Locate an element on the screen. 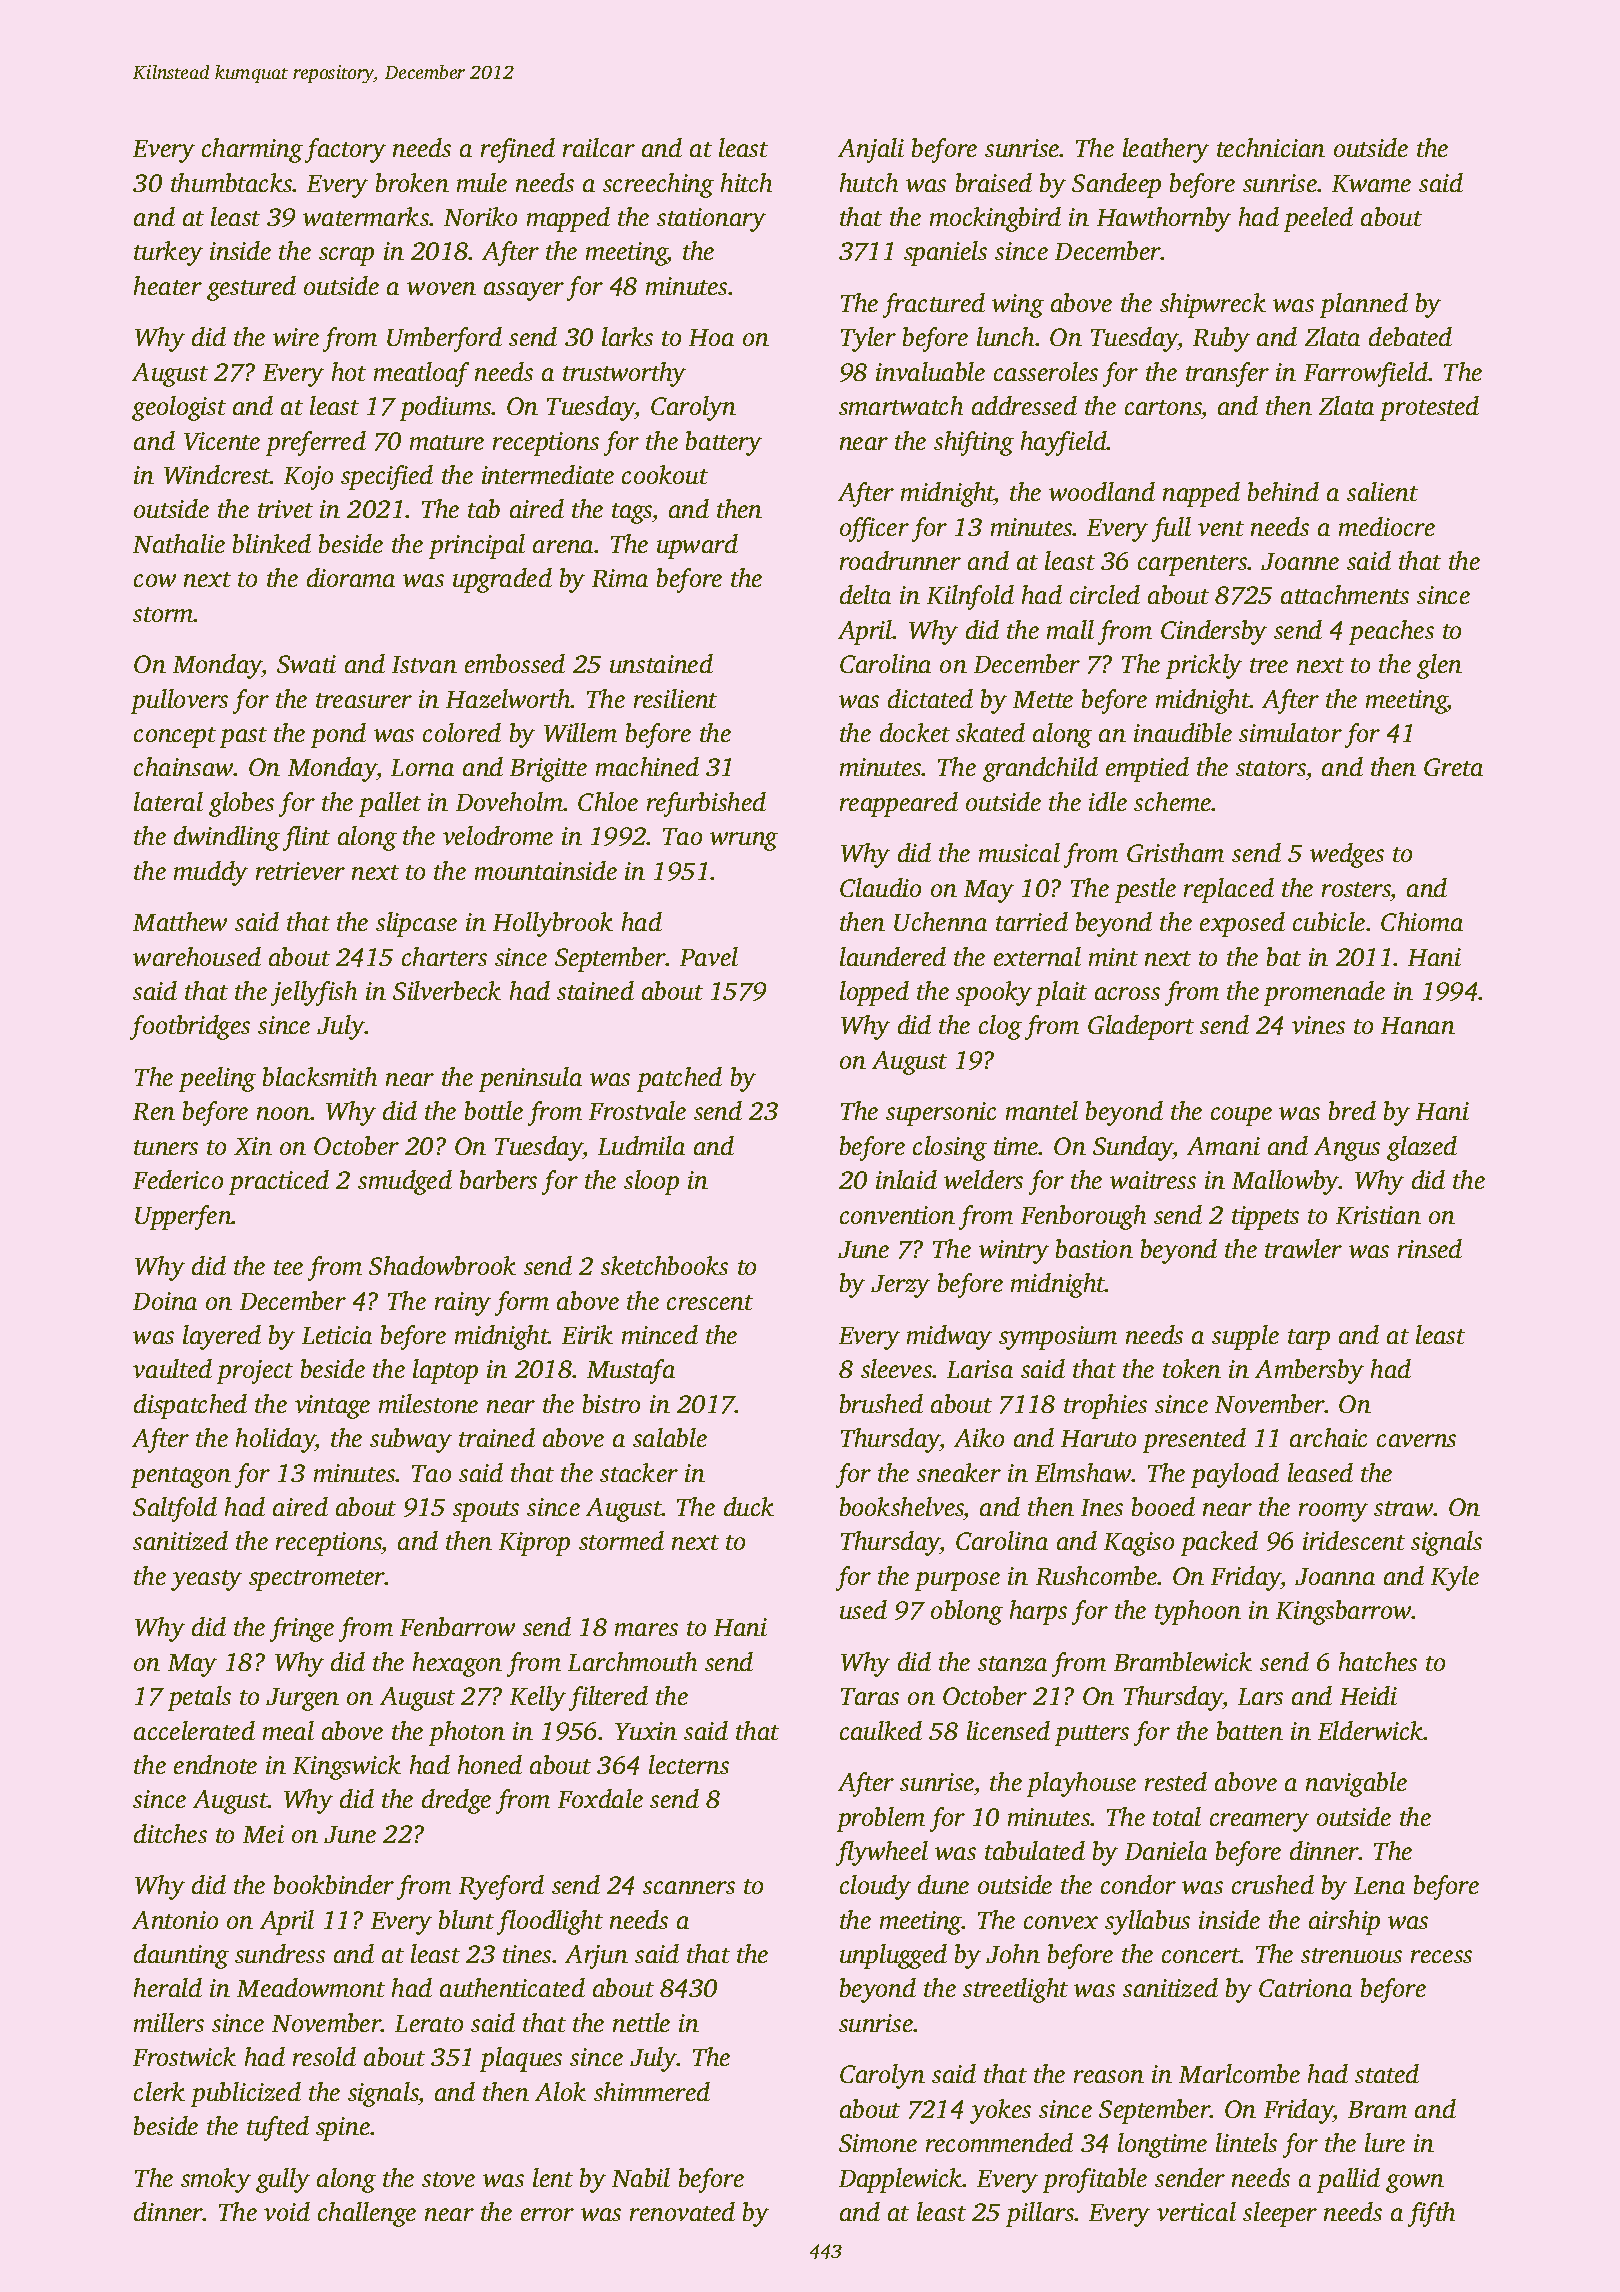 The image size is (1620, 2292). lecterns is located at coordinates (689, 1764).
